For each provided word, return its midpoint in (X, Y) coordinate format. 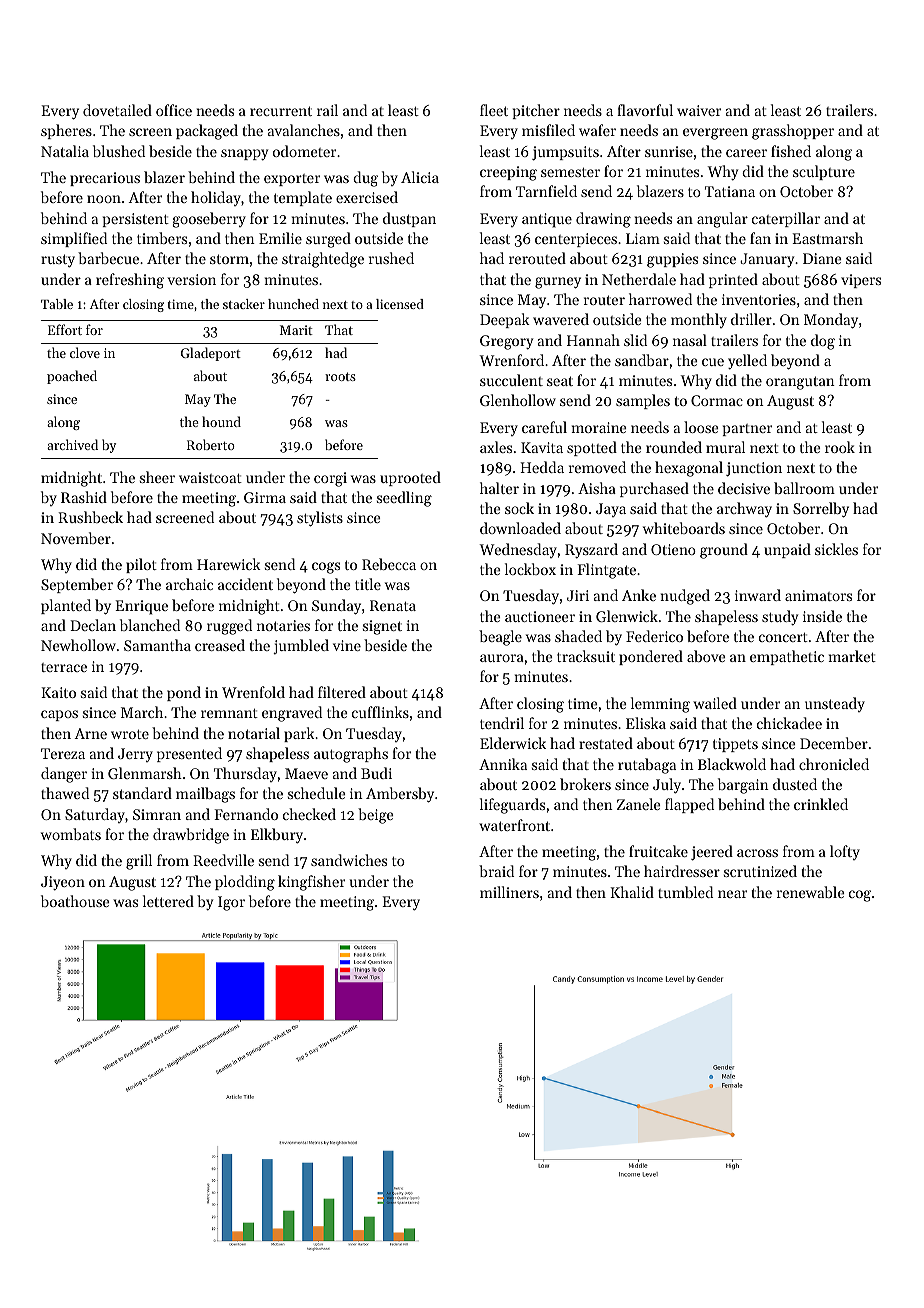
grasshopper (793, 132)
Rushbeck (90, 517)
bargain (743, 786)
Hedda (542, 467)
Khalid (632, 892)
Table (57, 304)
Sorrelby (821, 510)
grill (139, 862)
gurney (558, 283)
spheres (66, 131)
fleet (494, 110)
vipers (861, 281)
